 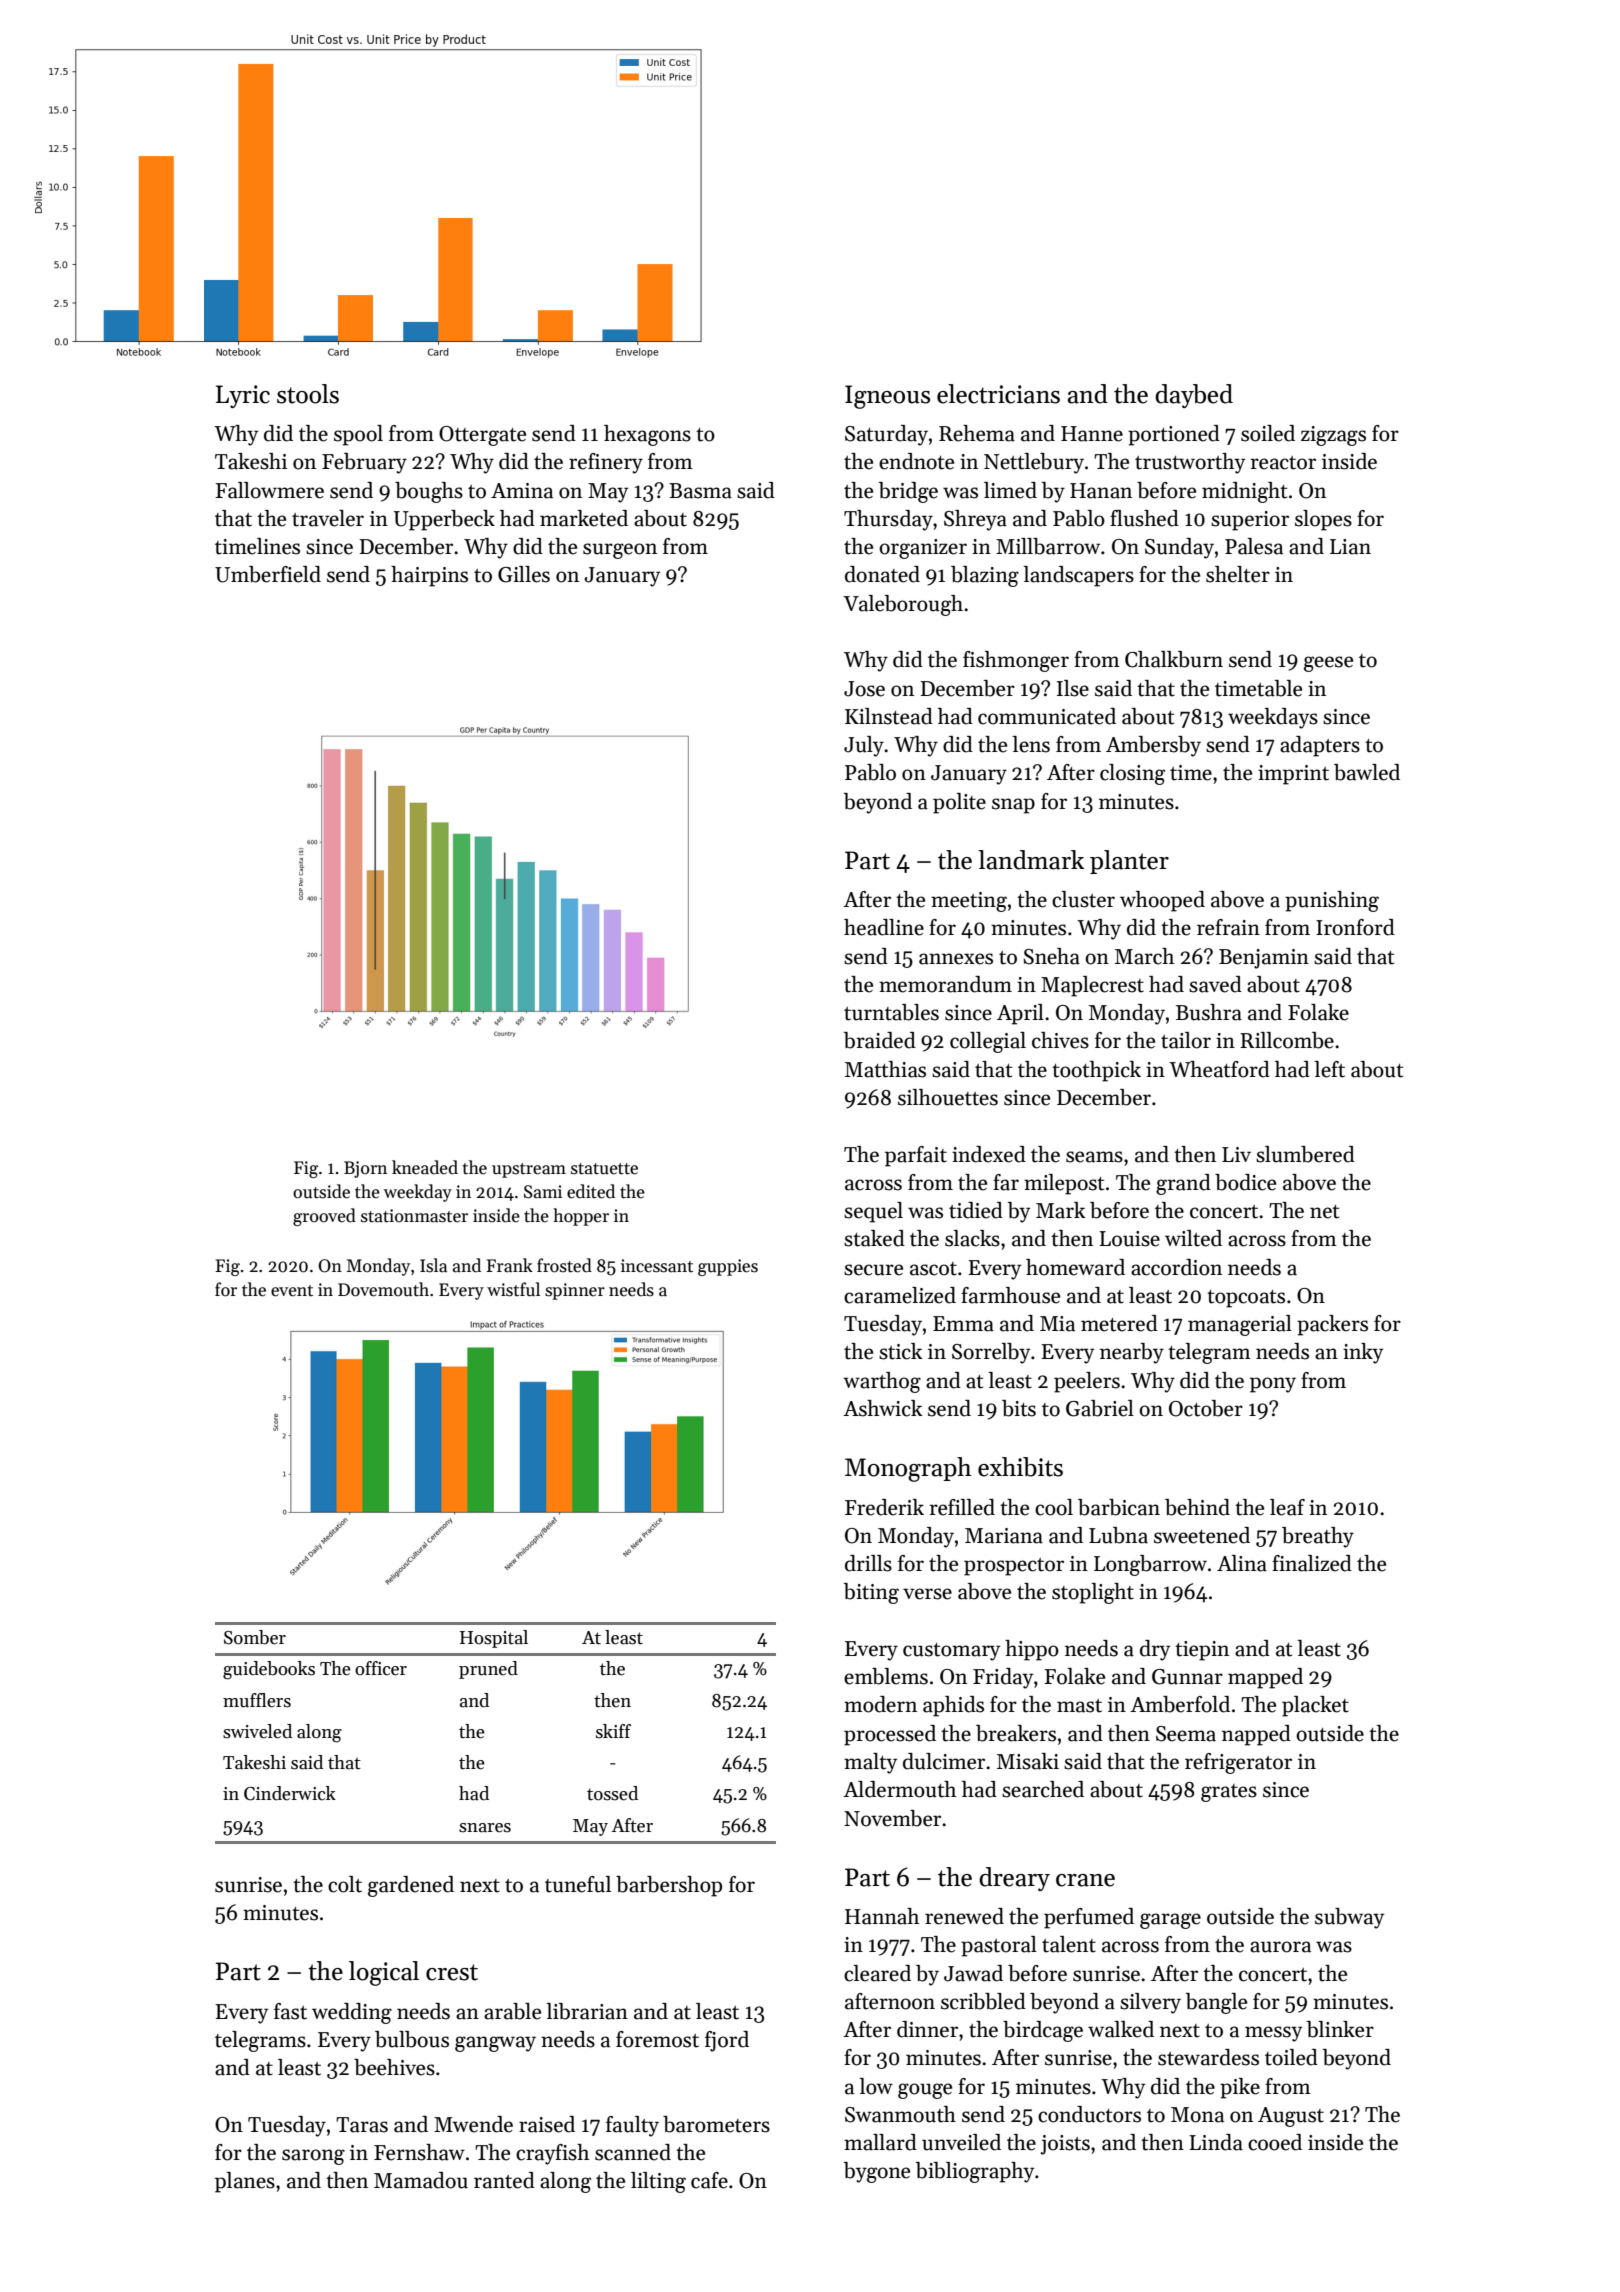 I want to click on malty, so click(x=870, y=1763).
